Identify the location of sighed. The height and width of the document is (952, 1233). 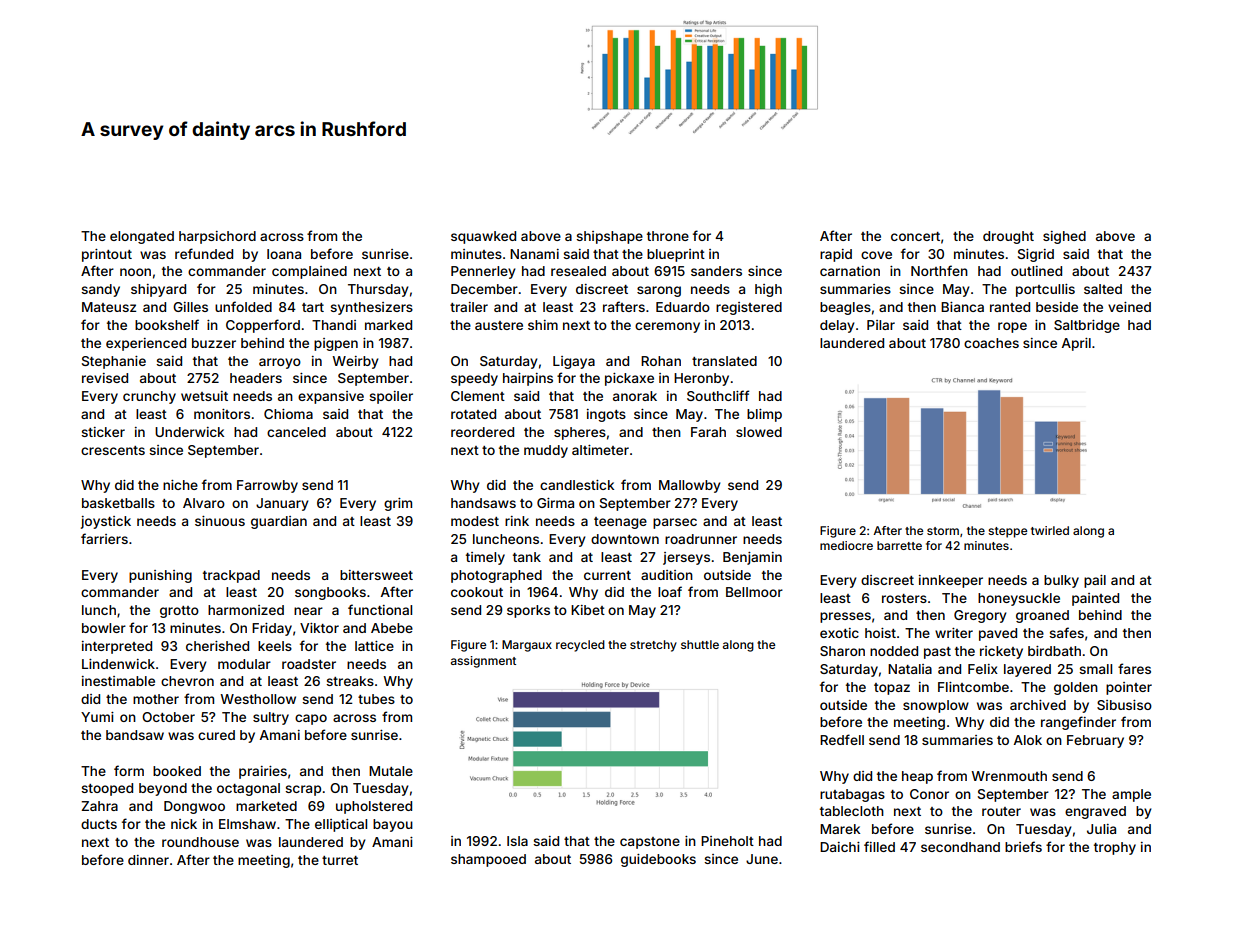
(1064, 237).
